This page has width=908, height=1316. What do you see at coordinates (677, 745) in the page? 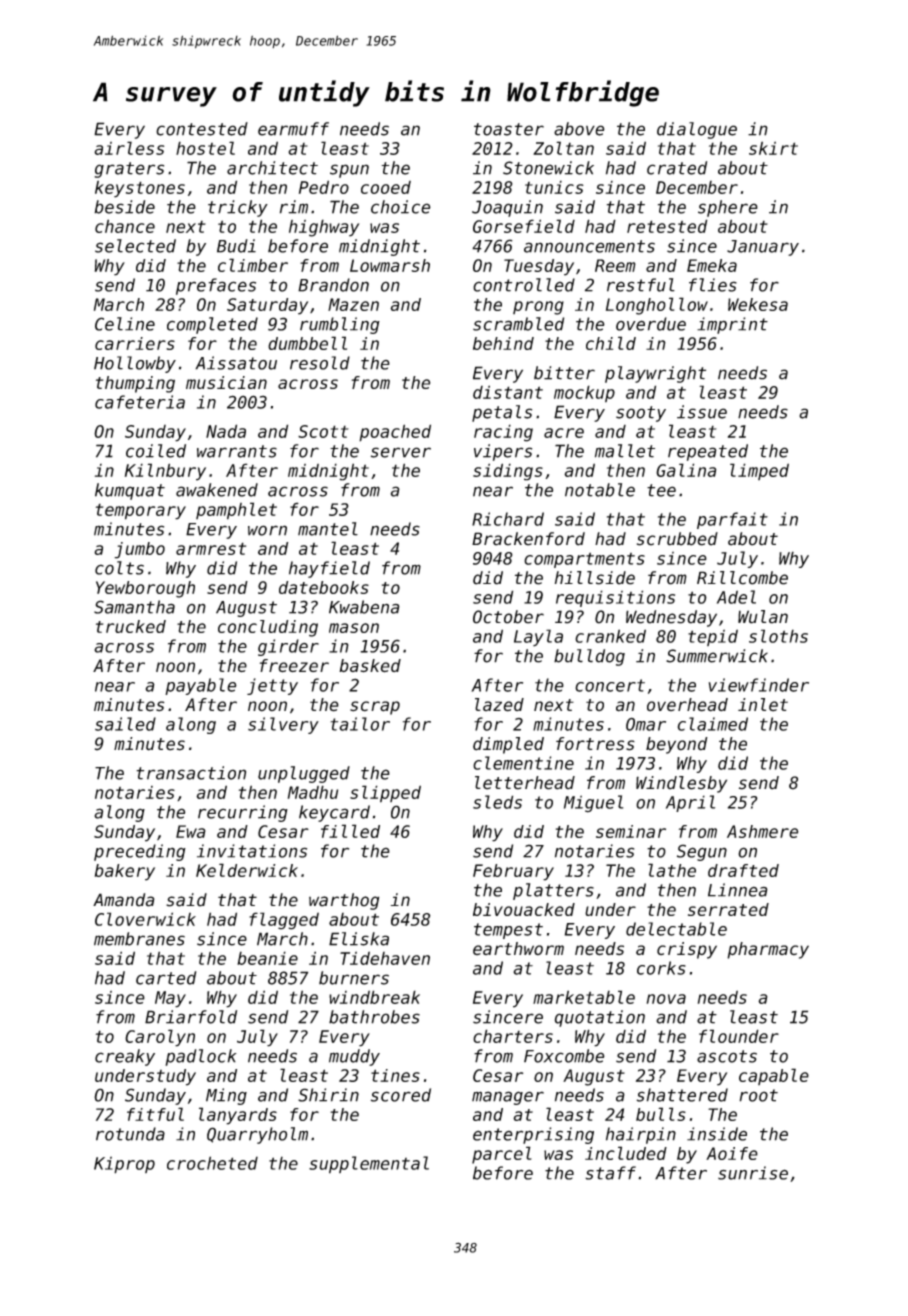
I see `beyond` at bounding box center [677, 745].
